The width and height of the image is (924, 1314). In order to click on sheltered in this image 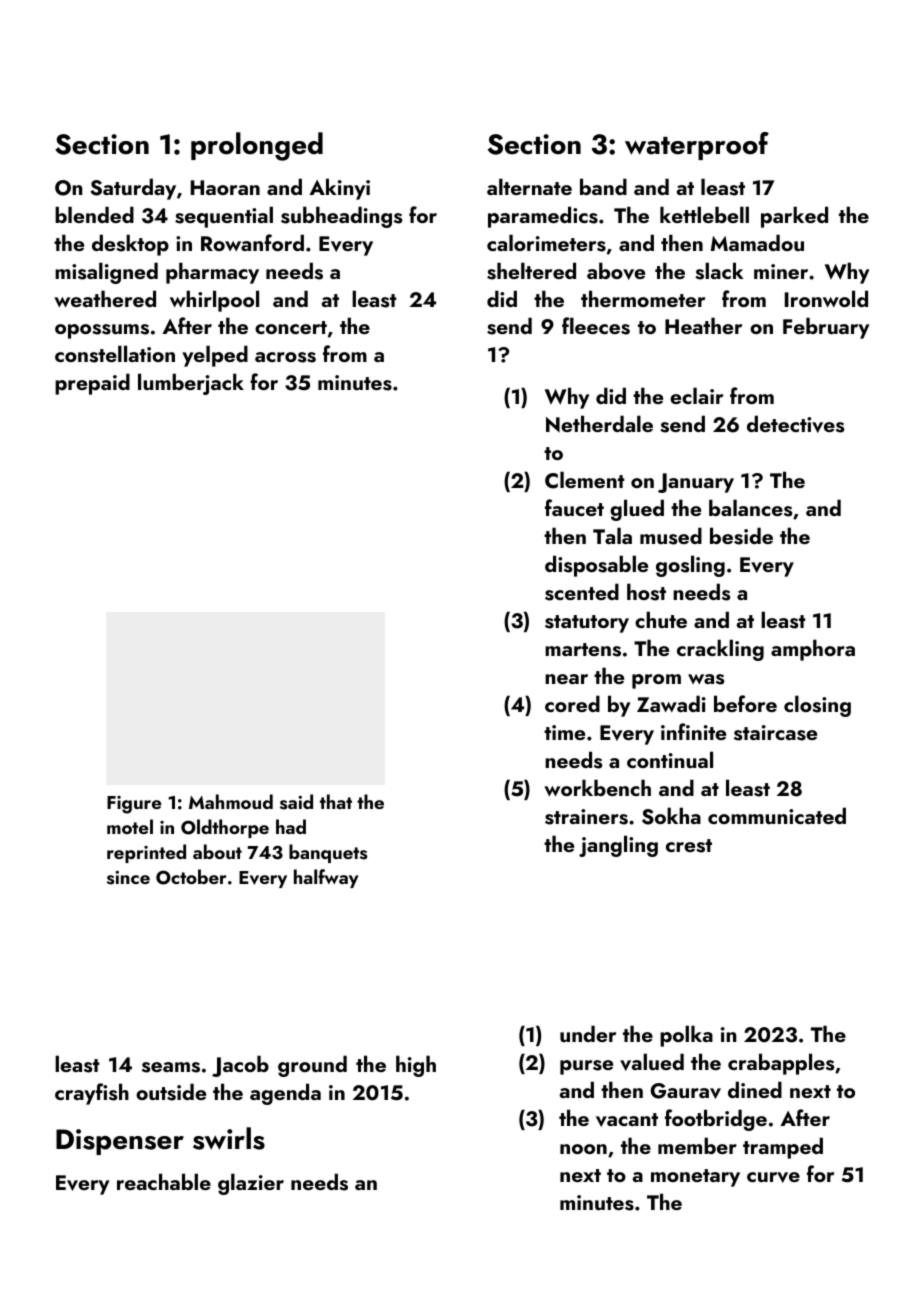, I will do `click(531, 271)`.
